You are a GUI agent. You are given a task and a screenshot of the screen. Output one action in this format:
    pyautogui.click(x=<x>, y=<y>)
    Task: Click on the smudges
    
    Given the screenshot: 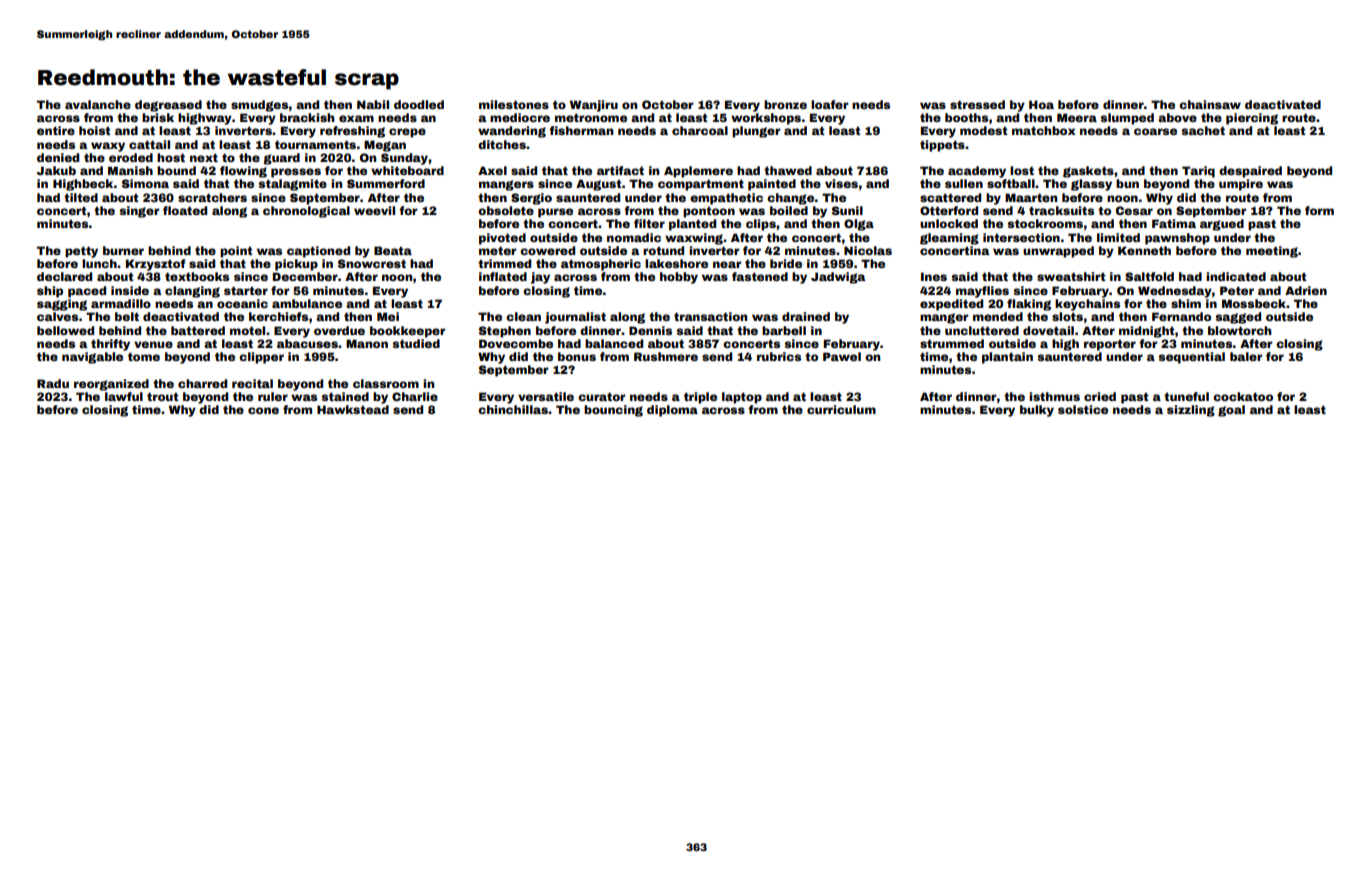 What is the action you would take?
    pyautogui.click(x=260, y=106)
